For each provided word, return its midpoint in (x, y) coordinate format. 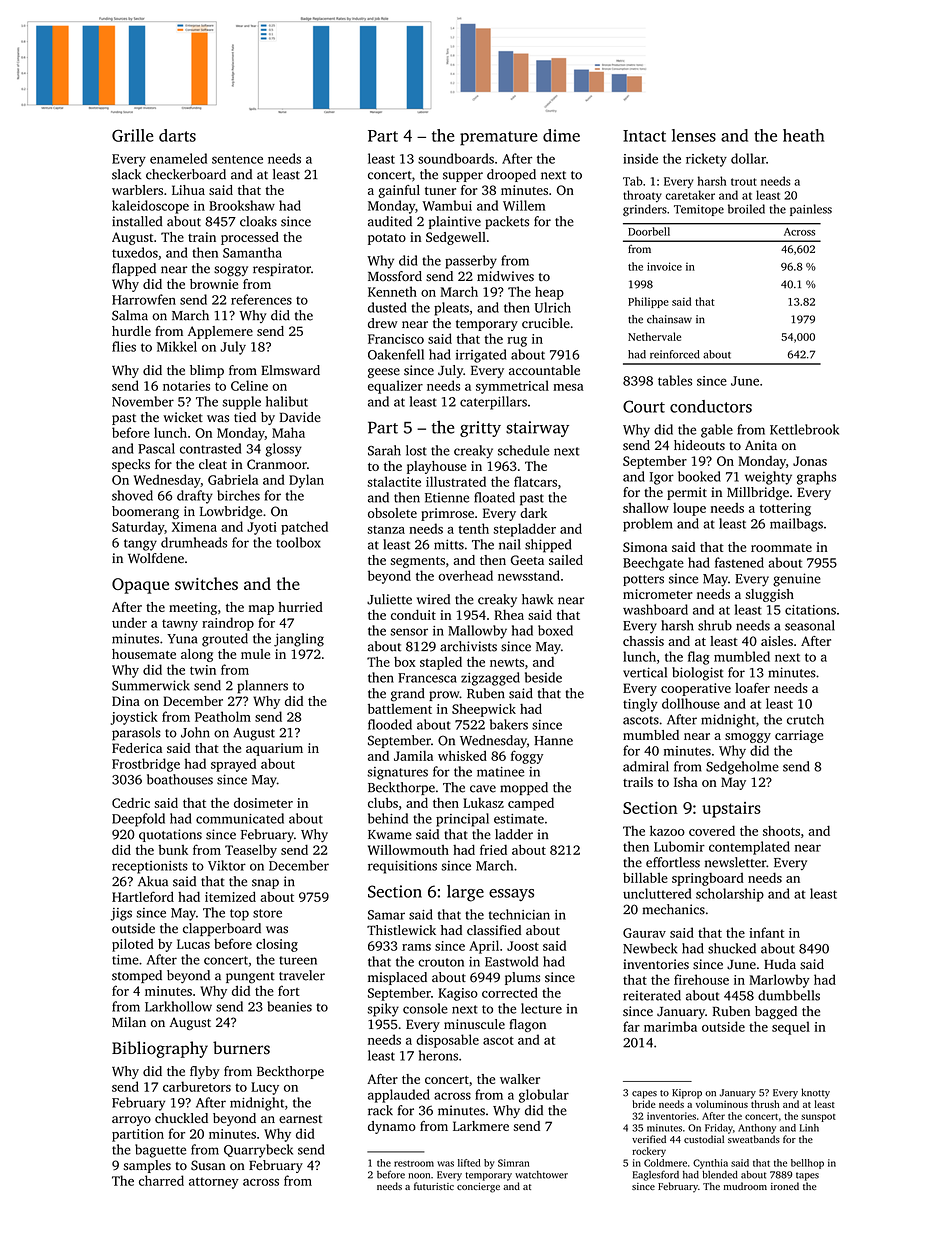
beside (543, 677)
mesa (568, 387)
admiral (646, 766)
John (195, 732)
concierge (478, 1188)
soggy (231, 271)
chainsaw (669, 319)
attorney (214, 1183)
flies (124, 346)
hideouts (699, 445)
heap (549, 293)
